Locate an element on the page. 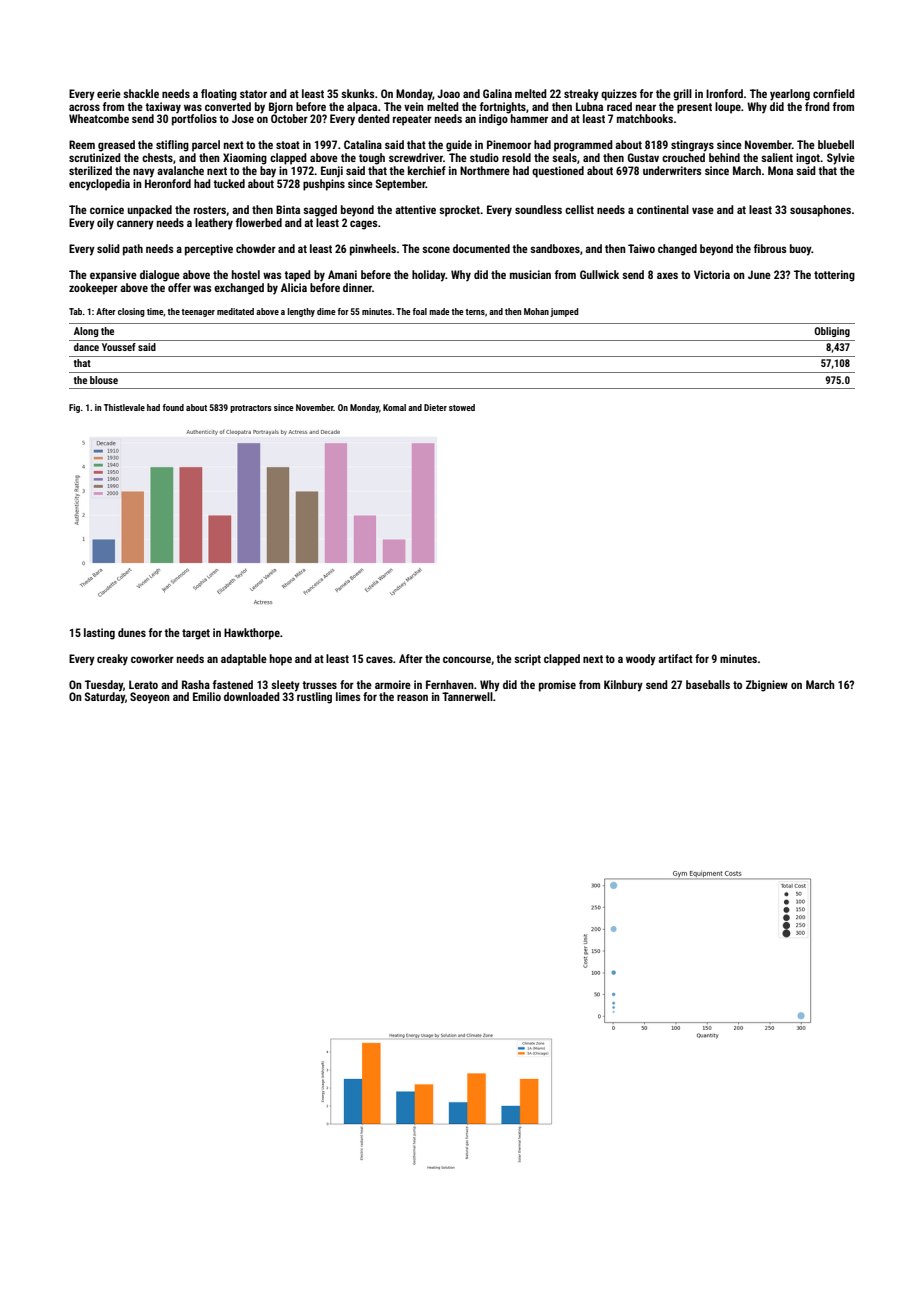 The height and width of the document is (1308, 924). holiday is located at coordinates (429, 276).
